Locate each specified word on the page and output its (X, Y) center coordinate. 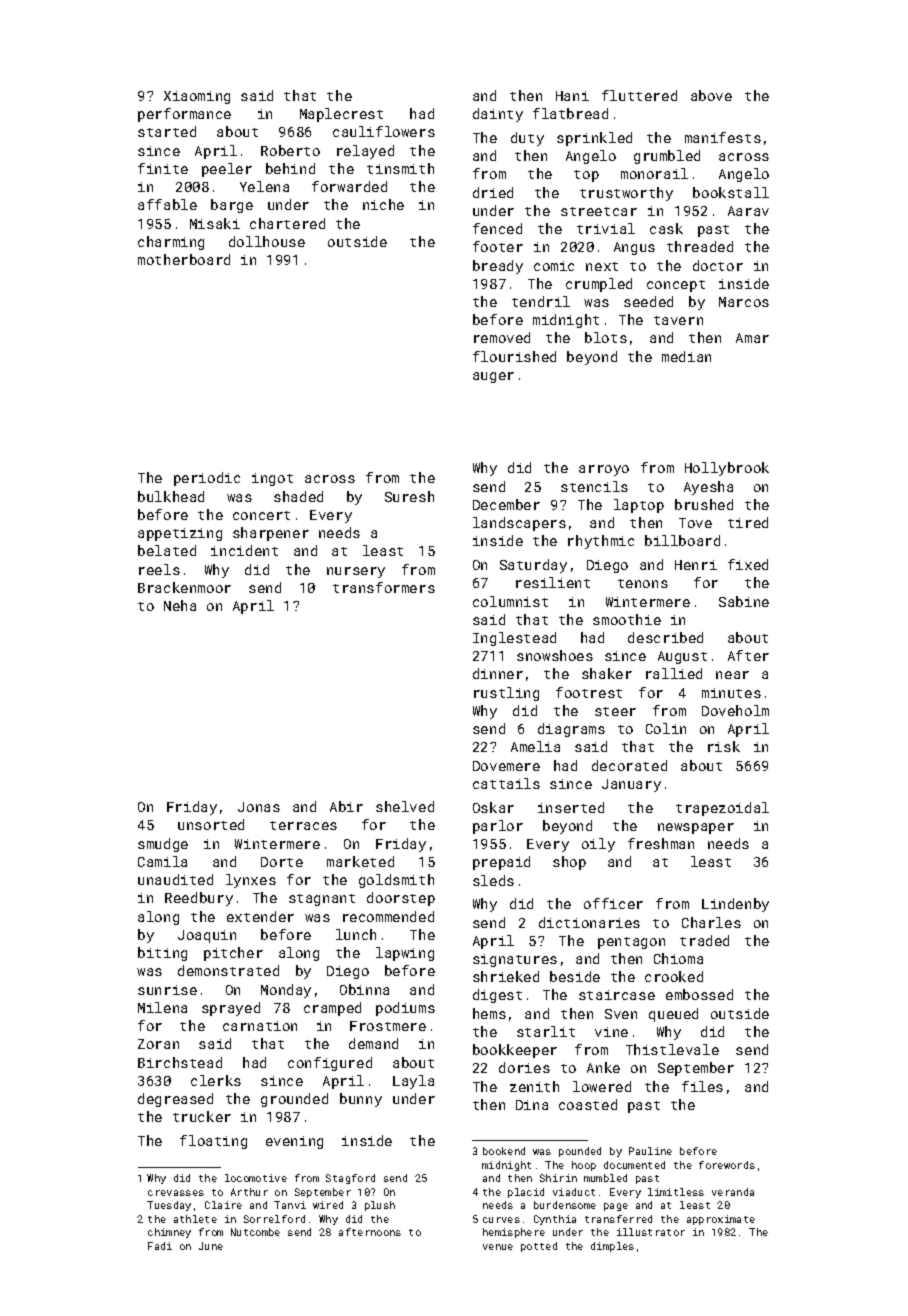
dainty (498, 115)
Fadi (160, 1246)
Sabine (744, 601)
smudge (163, 845)
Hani (572, 96)
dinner (498, 673)
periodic (207, 479)
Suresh (409, 496)
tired (748, 522)
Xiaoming (197, 97)
